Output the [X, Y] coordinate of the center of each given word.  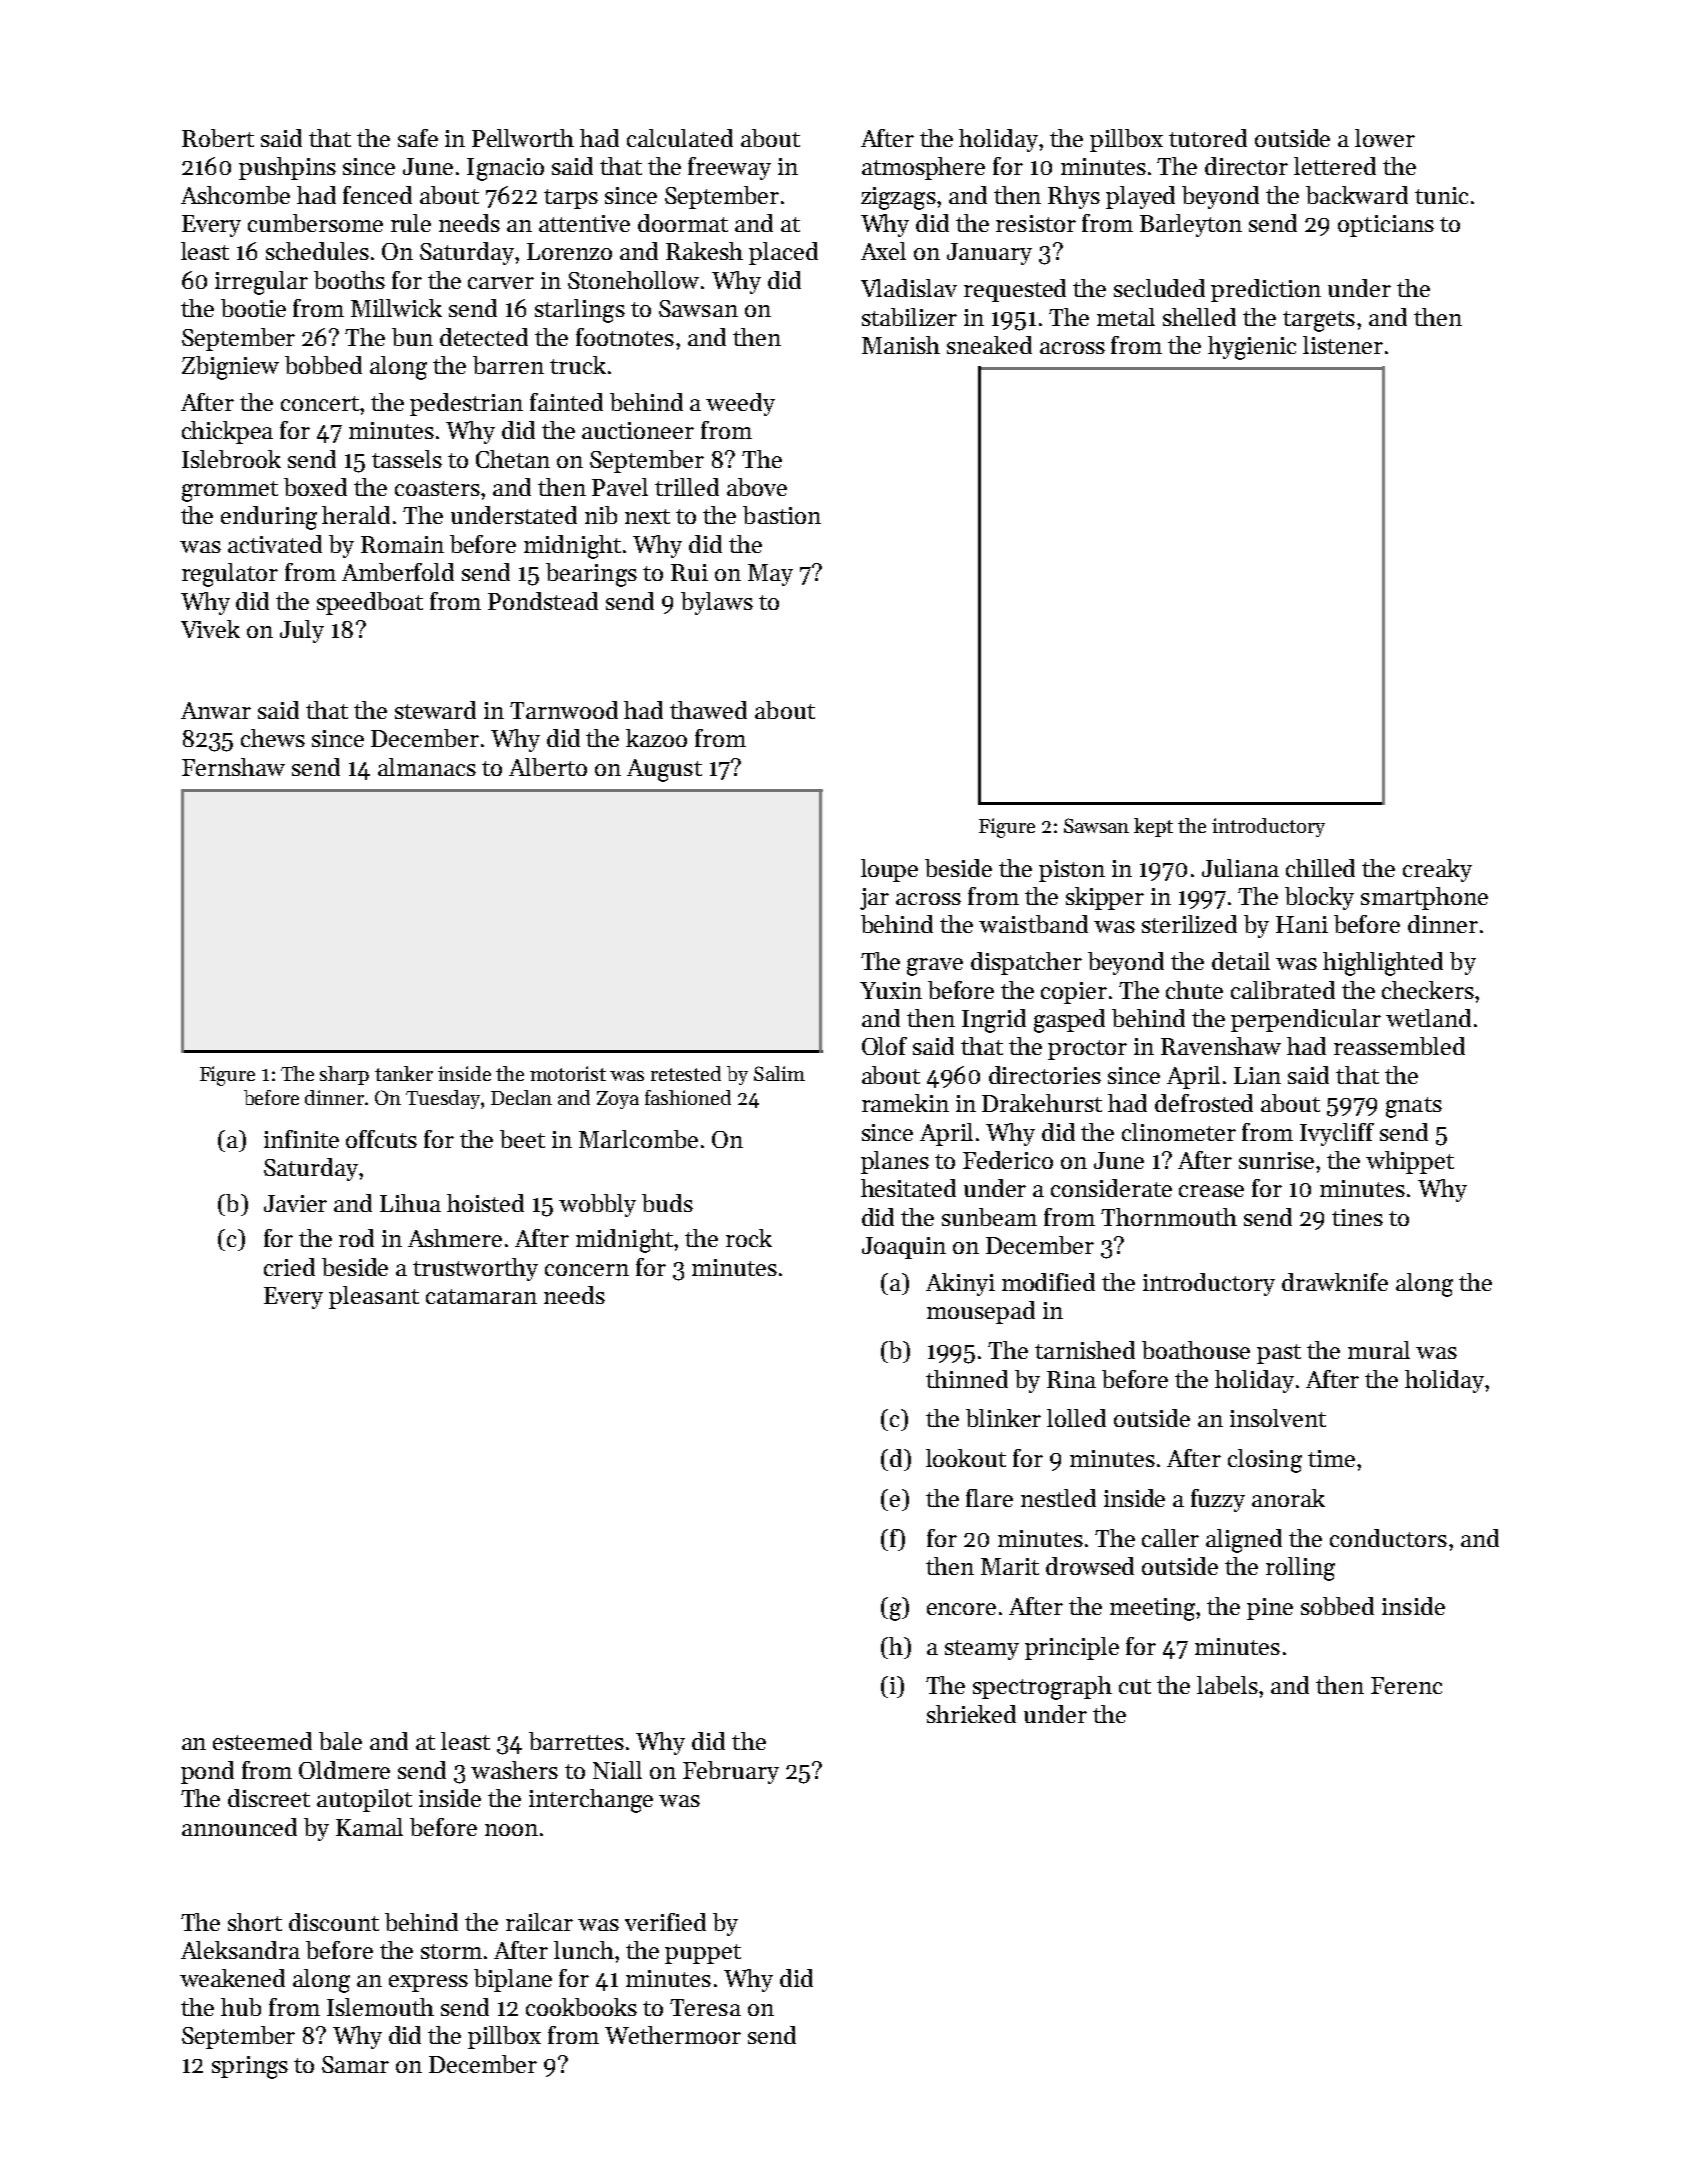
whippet [1410, 1162]
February [731, 1772]
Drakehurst [1042, 1103]
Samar [355, 2064]
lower [1385, 138]
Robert [218, 138]
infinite [301, 1139]
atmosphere [923, 168]
